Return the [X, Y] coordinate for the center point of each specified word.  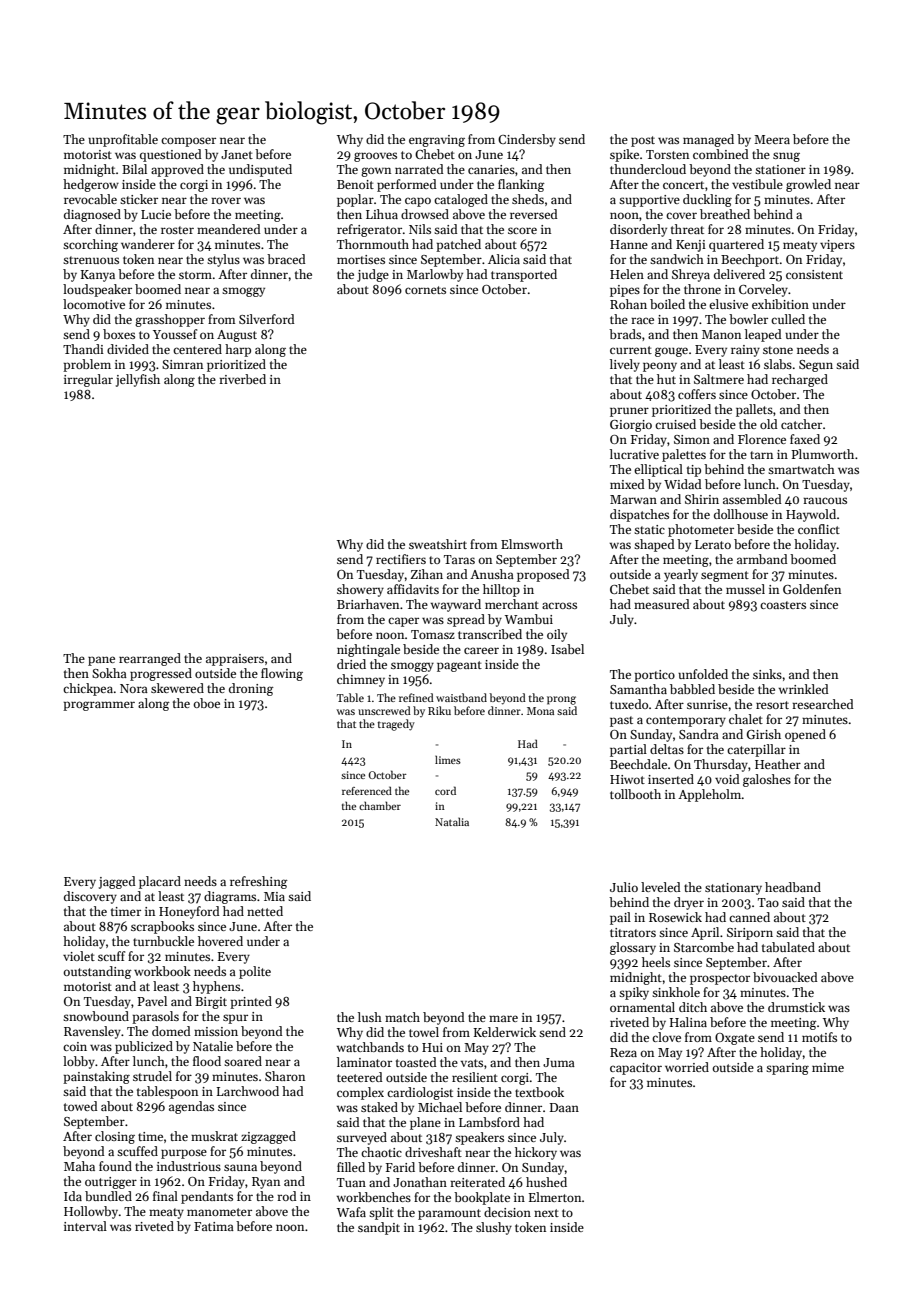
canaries [491, 169]
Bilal [134, 169]
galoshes [767, 780]
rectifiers [401, 559]
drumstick [796, 1007]
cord [445, 790]
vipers [837, 246]
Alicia [504, 259]
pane [101, 661]
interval [85, 1226]
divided [128, 349]
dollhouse [741, 514]
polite [255, 972]
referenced [367, 790]
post [643, 141]
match [402, 1017]
